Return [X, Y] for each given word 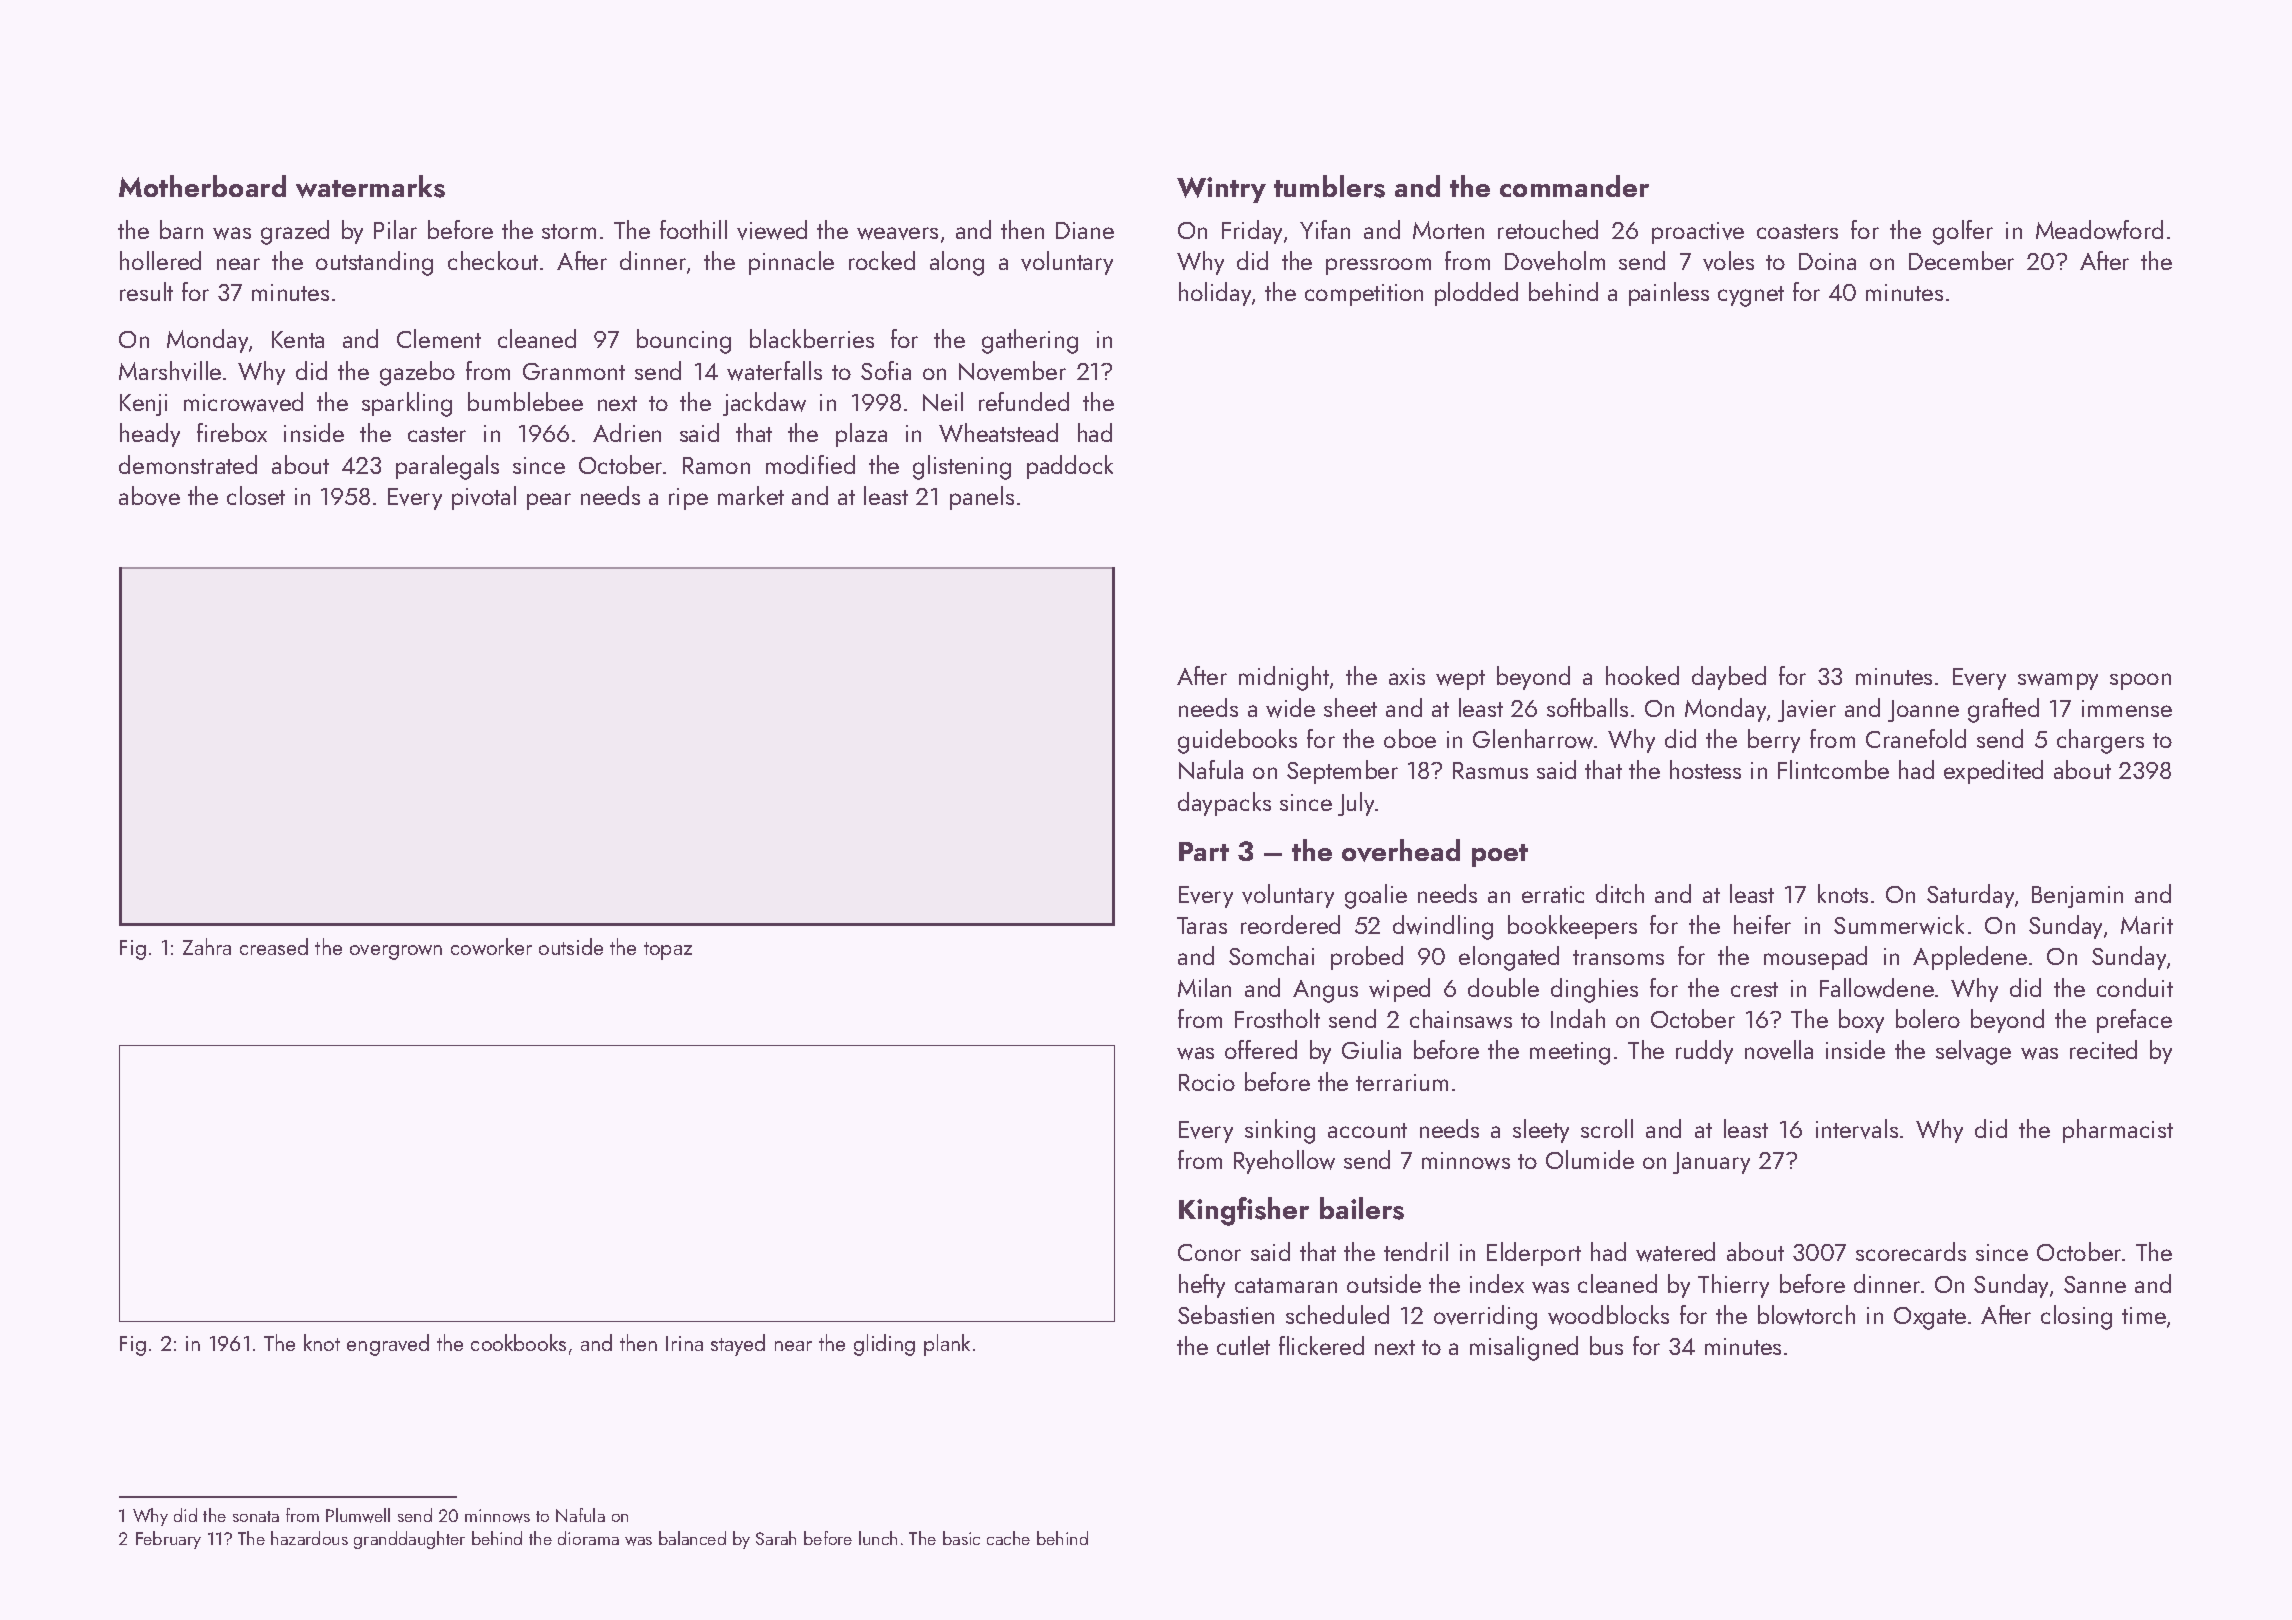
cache [1008, 1538]
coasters [1797, 231]
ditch [1620, 893]
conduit [2135, 987]
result [146, 291]
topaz [668, 951]
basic [961, 1538]
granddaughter [409, 1540]
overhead [1401, 850]
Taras [1202, 925]
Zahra [207, 946]
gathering [1030, 341]
